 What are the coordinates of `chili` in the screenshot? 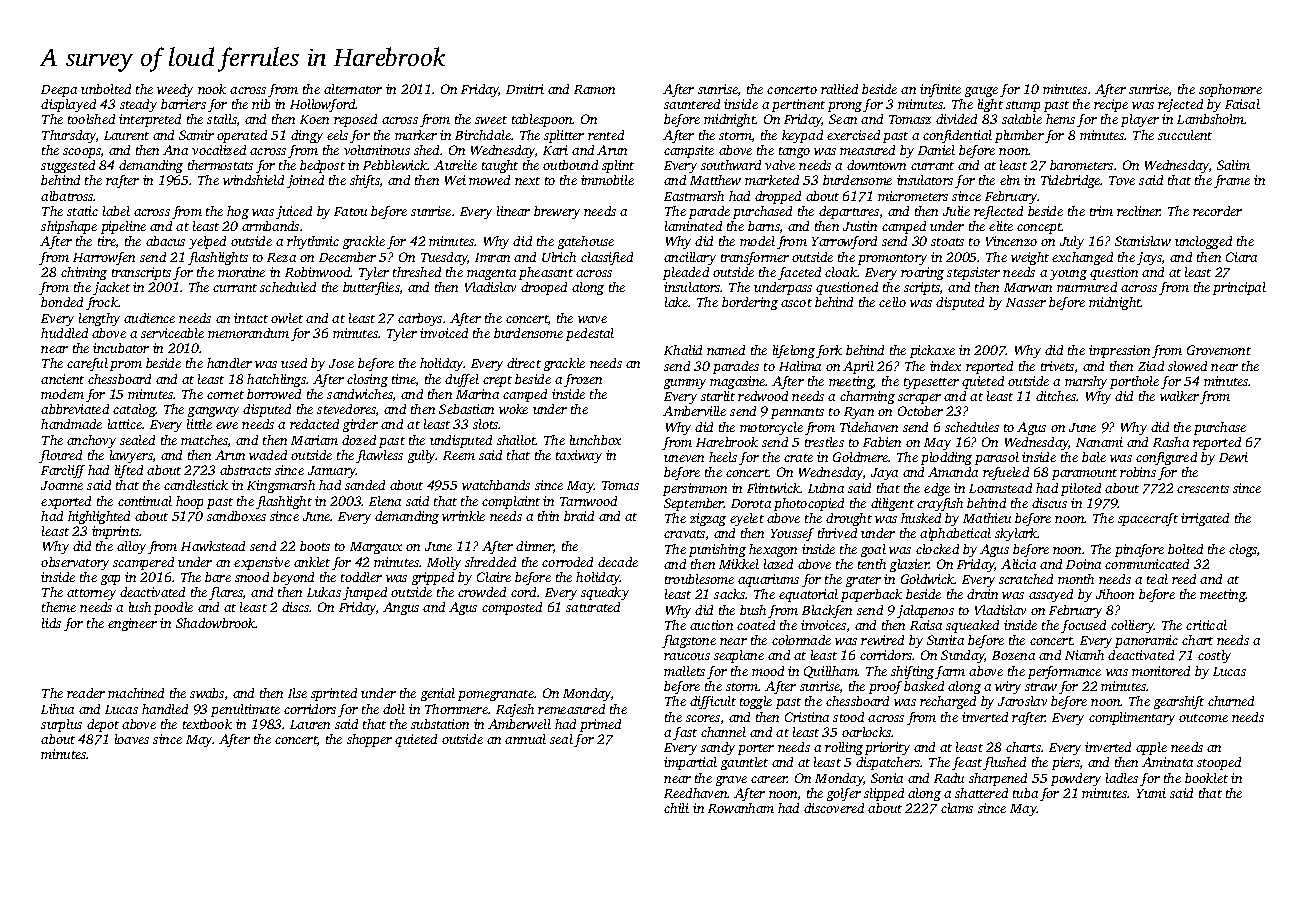 It's located at (676, 808).
